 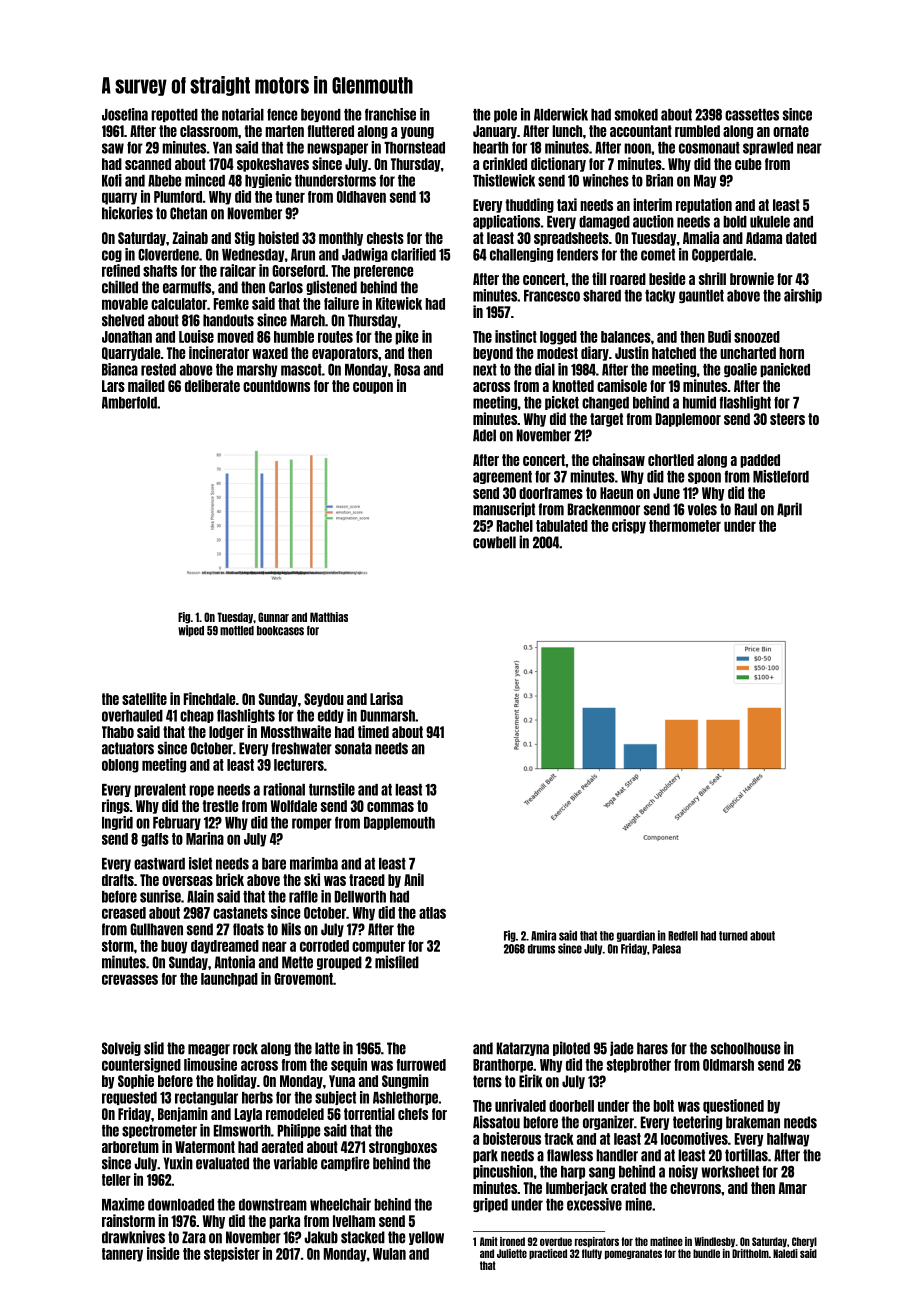 What do you see at coordinates (494, 542) in the document?
I see `cowbell` at bounding box center [494, 542].
